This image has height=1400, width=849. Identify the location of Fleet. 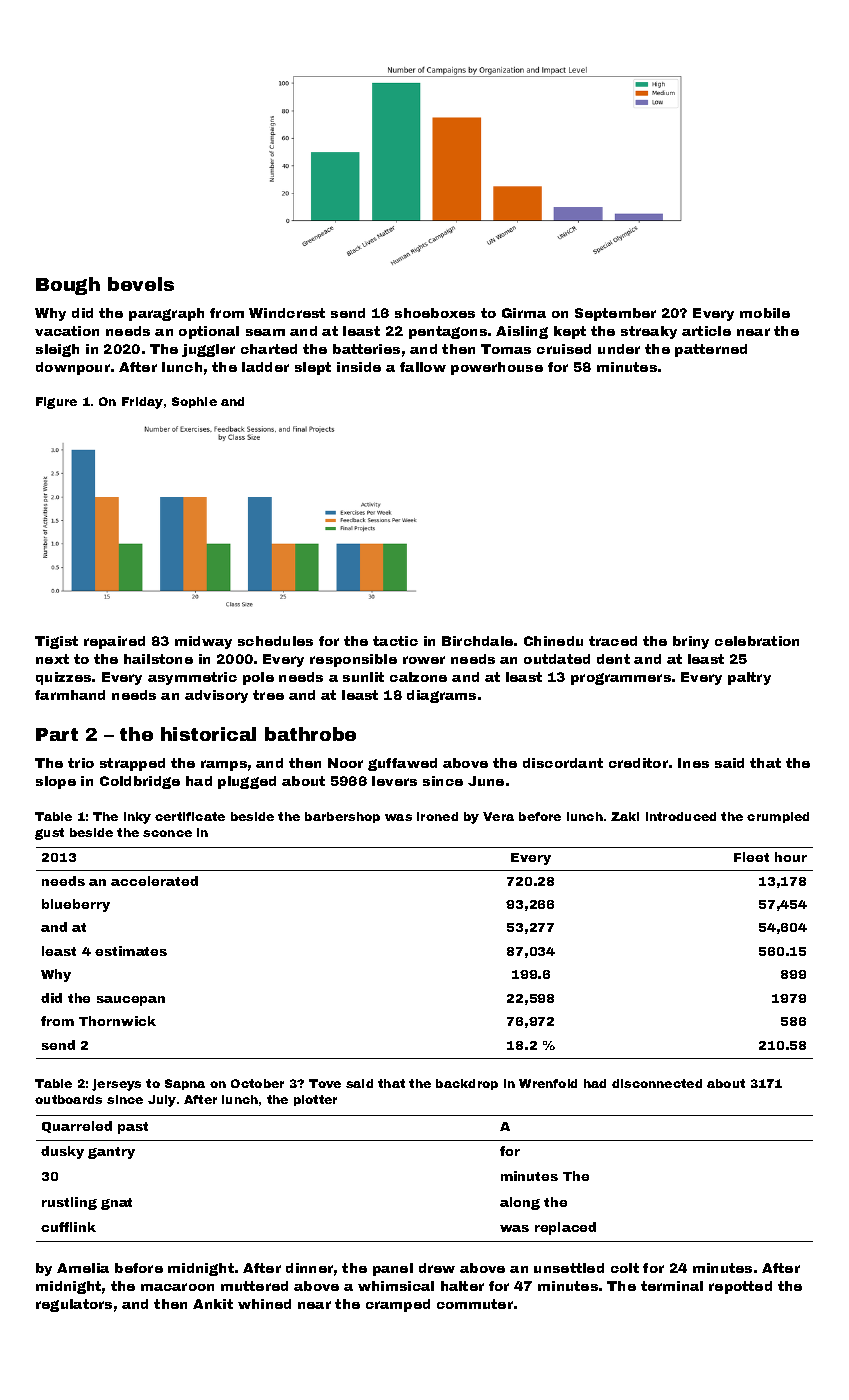
(751, 857).
